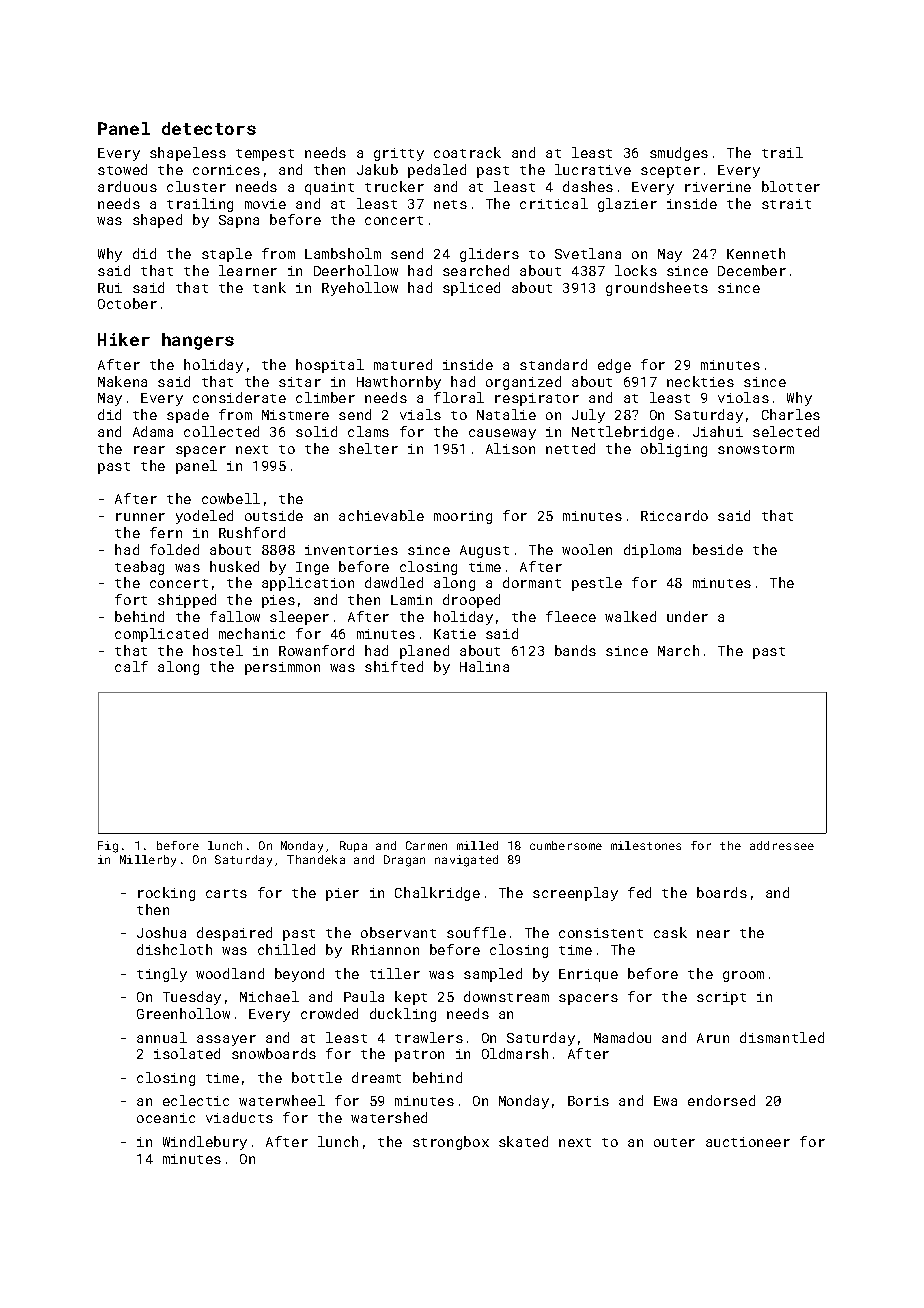  Describe the element at coordinates (234, 566) in the screenshot. I see `husked` at that location.
